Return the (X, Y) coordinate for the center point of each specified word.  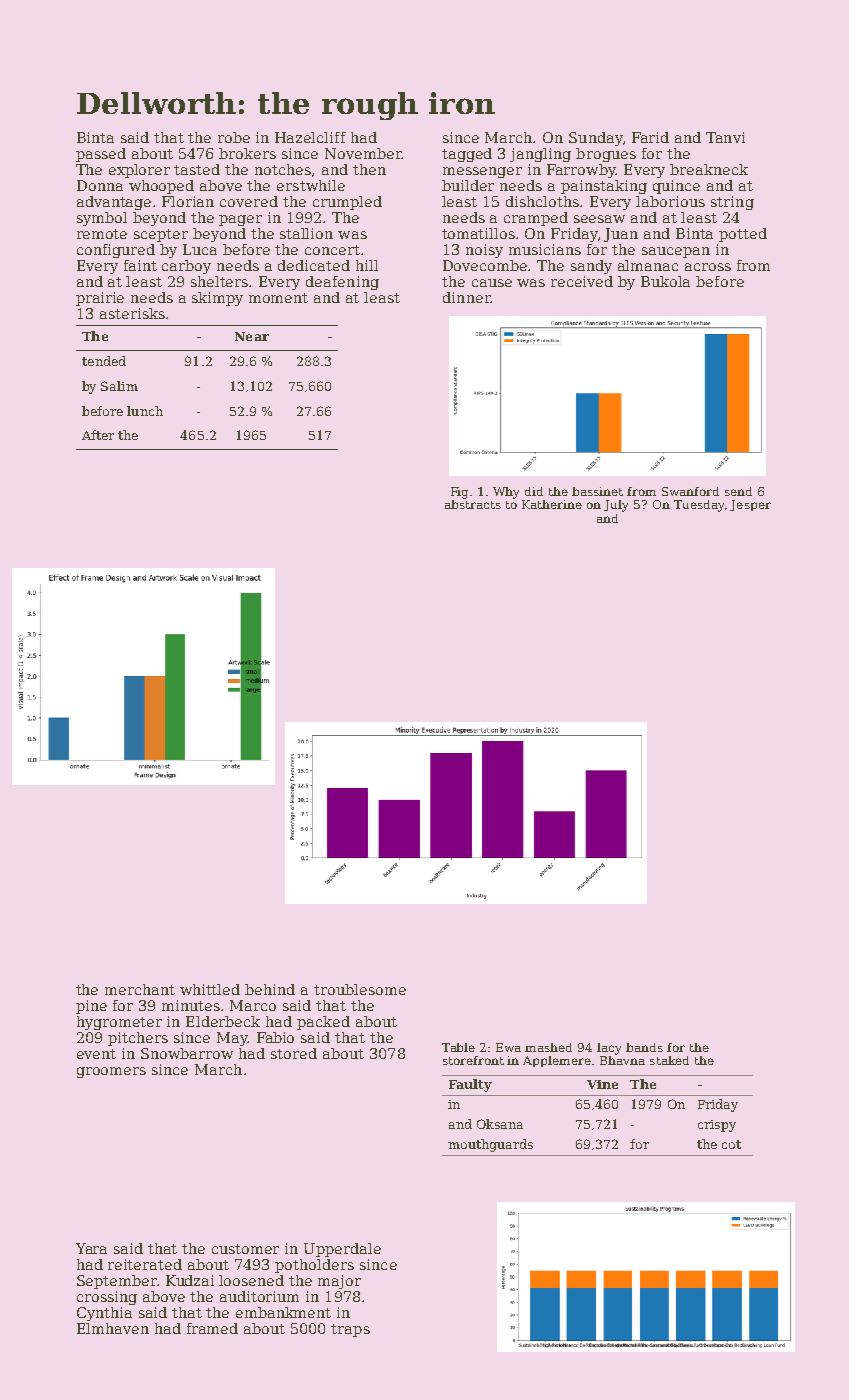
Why (506, 493)
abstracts (473, 504)
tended (104, 361)
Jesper (750, 505)
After (98, 435)
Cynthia (104, 1314)
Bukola (665, 281)
